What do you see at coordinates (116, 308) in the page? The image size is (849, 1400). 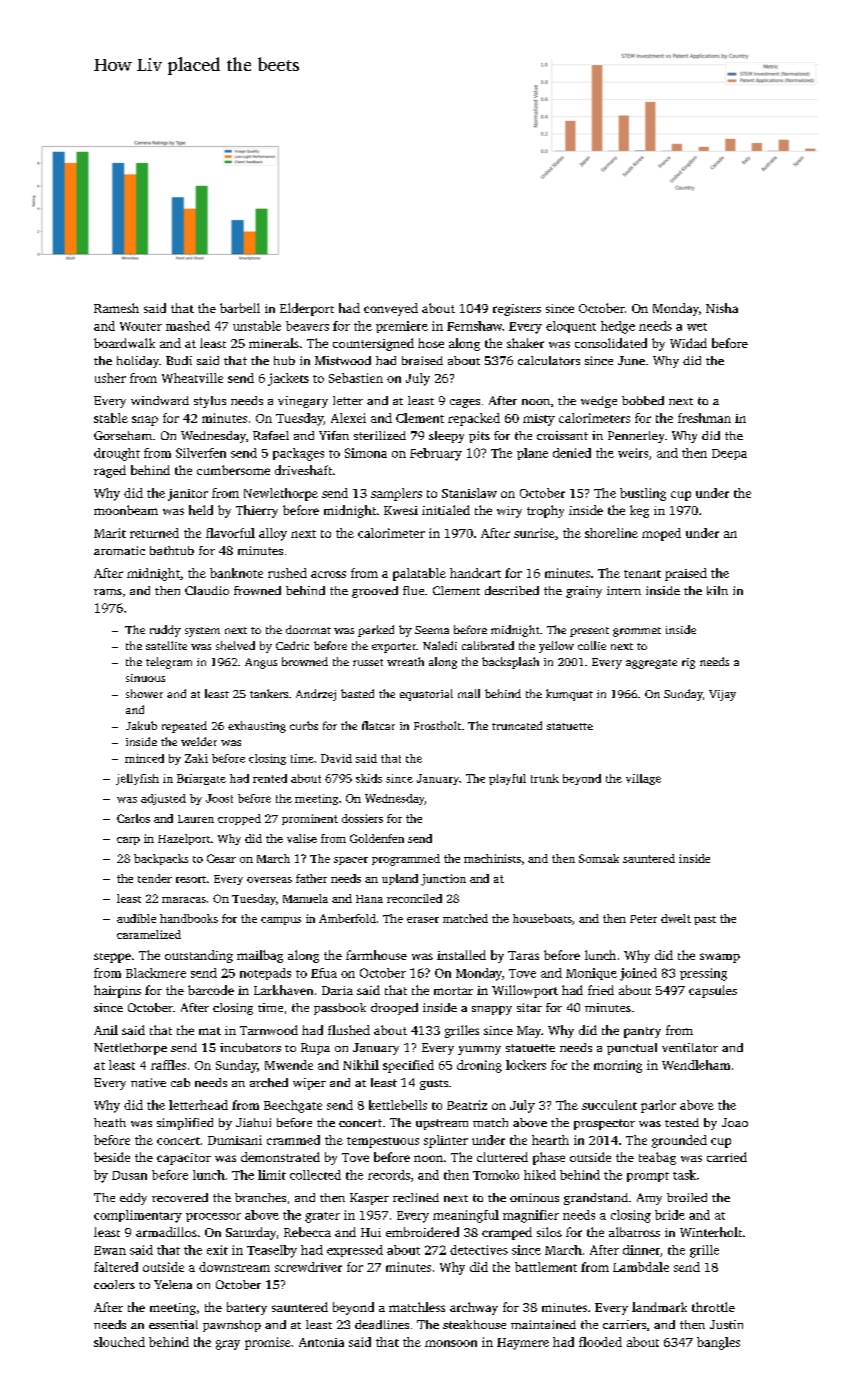 I see `Ramesh` at bounding box center [116, 308].
